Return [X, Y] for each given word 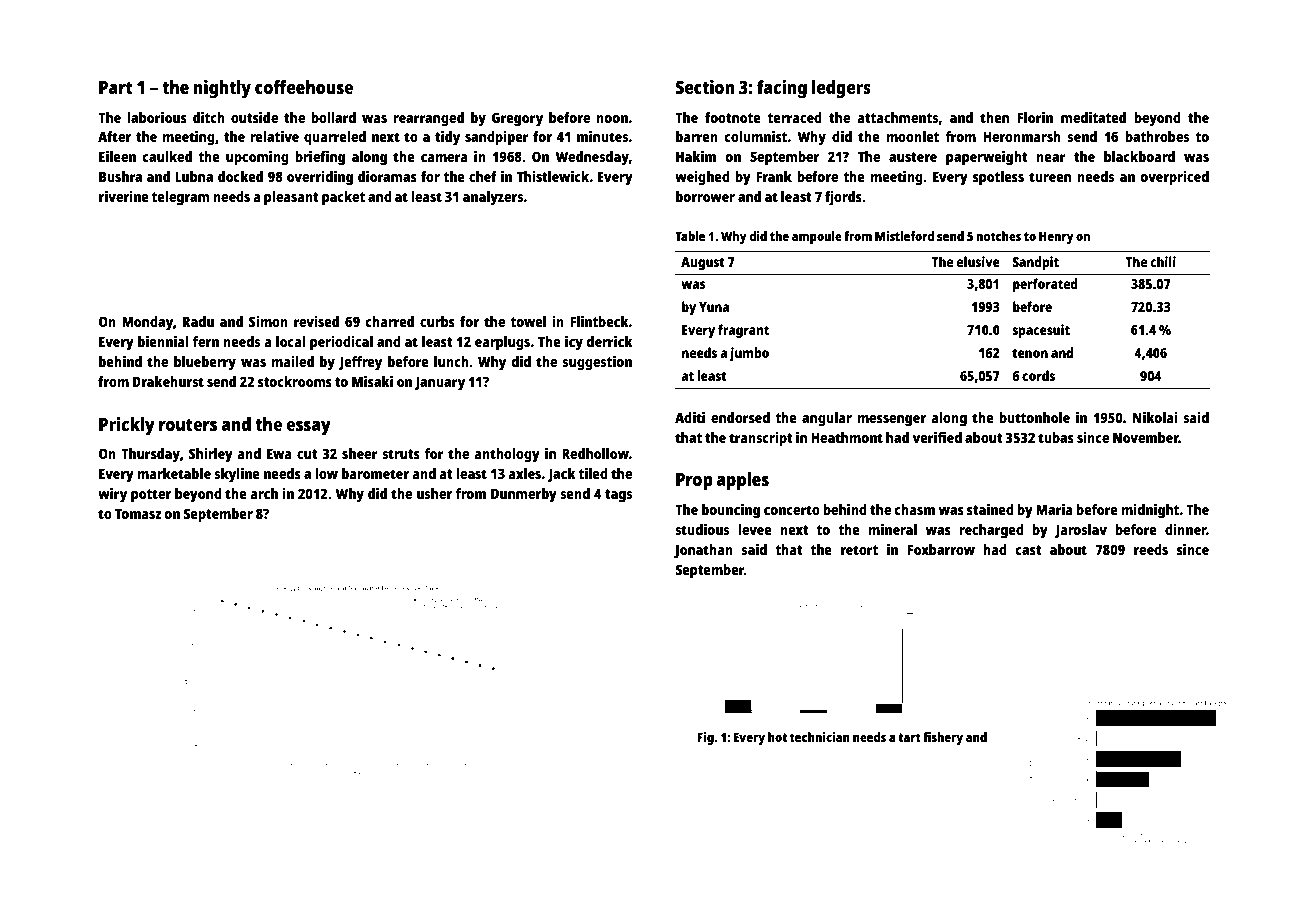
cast [1029, 550]
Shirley [211, 455]
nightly [222, 89]
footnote [733, 117]
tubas [1056, 437]
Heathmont [847, 437]
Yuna [714, 307]
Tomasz [138, 513]
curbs [437, 321]
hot [777, 737]
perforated [1045, 285]
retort [859, 550]
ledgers [841, 89]
